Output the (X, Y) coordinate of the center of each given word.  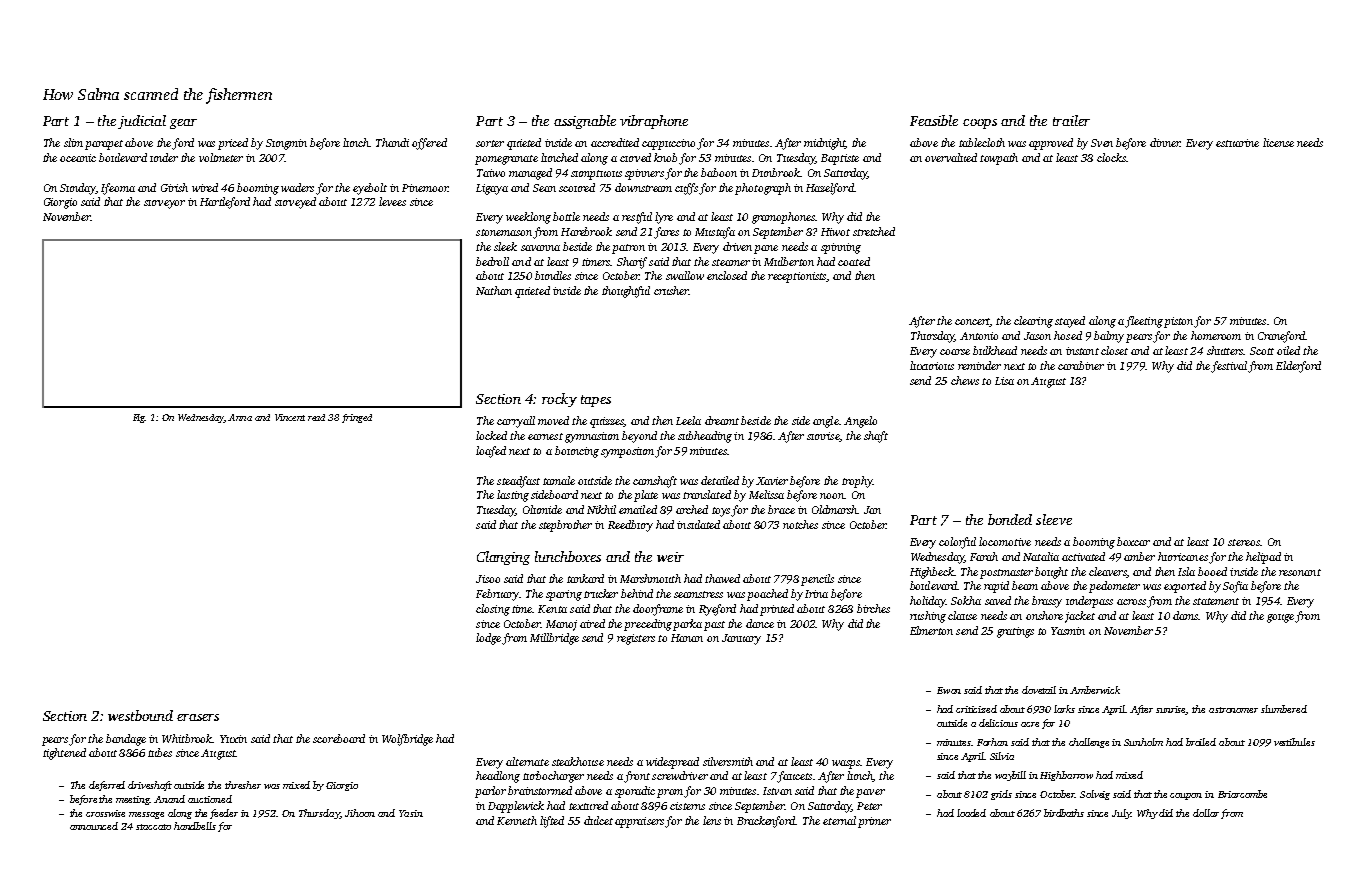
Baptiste (840, 159)
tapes (596, 401)
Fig (139, 418)
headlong (498, 777)
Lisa (1004, 381)
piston (1178, 322)
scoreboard (339, 738)
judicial (142, 122)
